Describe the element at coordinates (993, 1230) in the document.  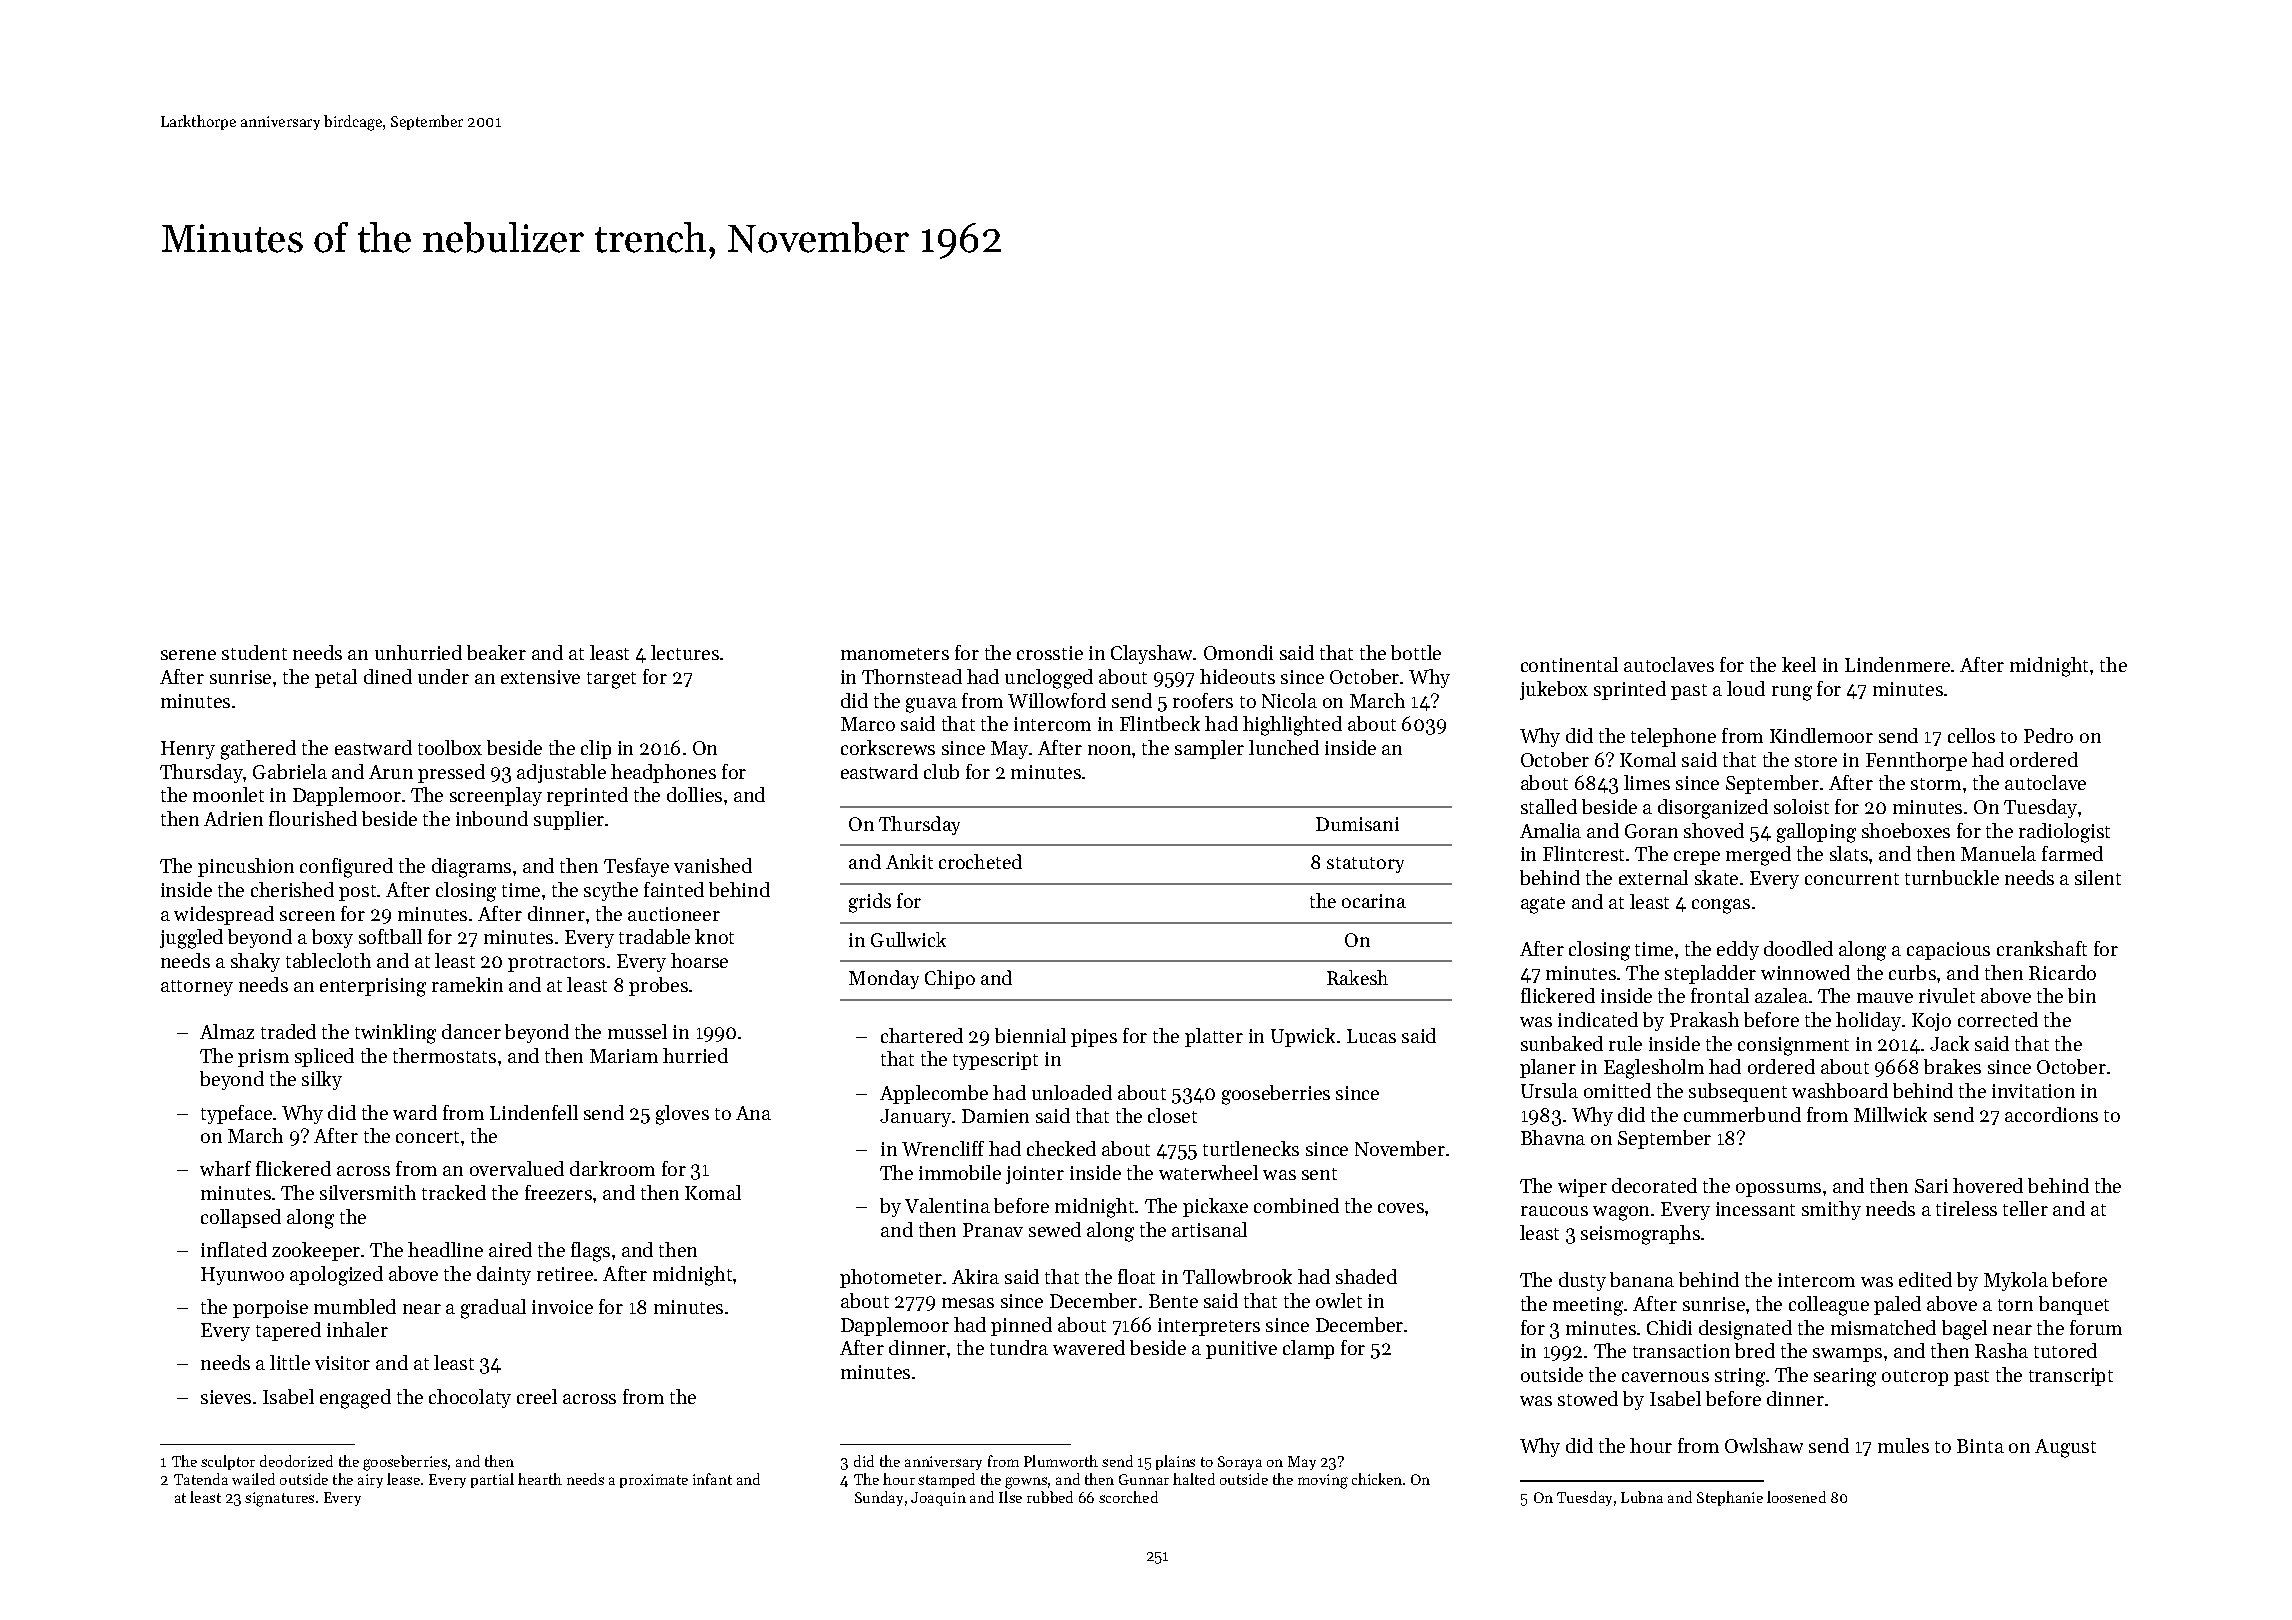
I see `Pranav` at that location.
